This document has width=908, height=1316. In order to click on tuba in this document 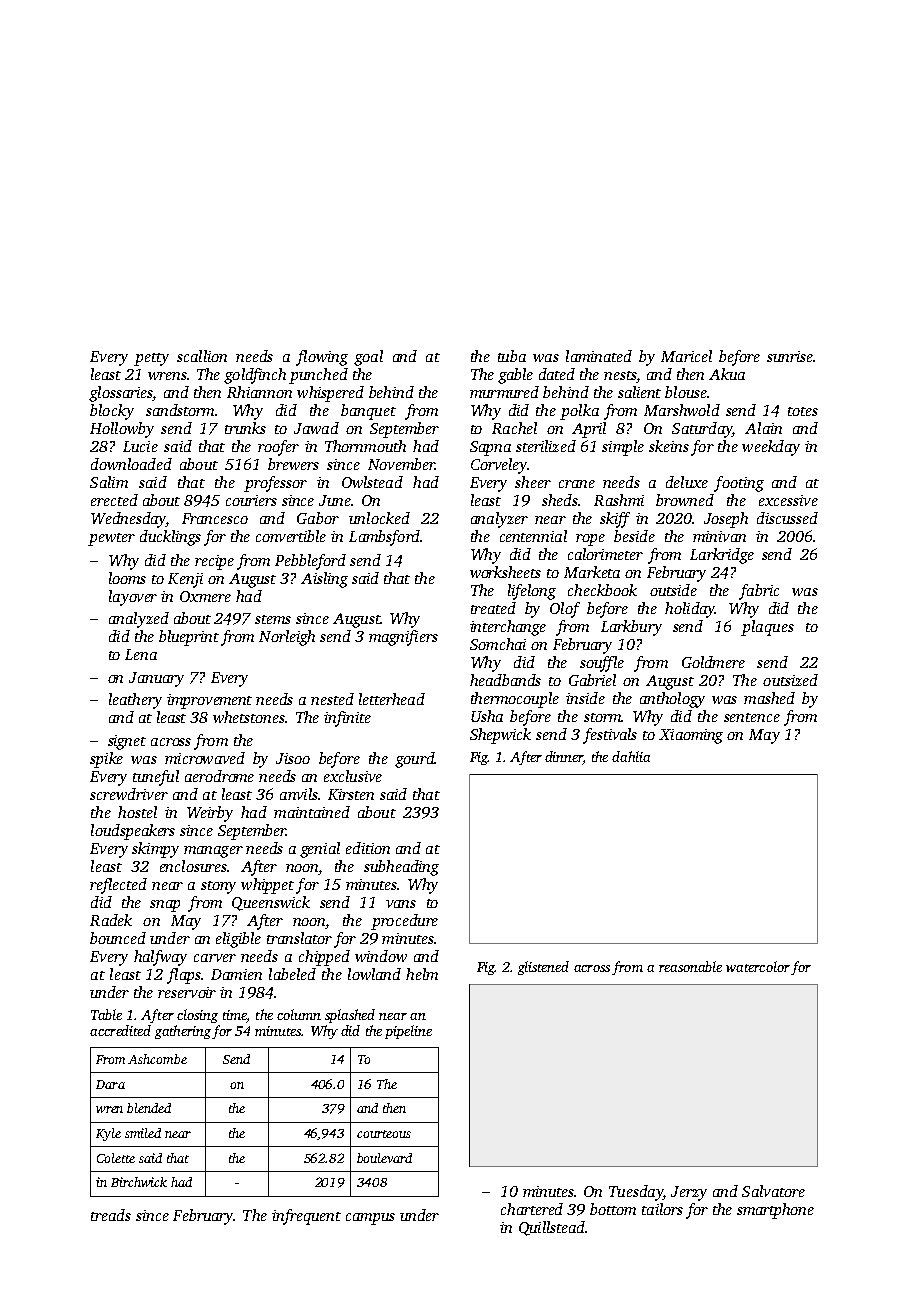, I will do `click(512, 356)`.
